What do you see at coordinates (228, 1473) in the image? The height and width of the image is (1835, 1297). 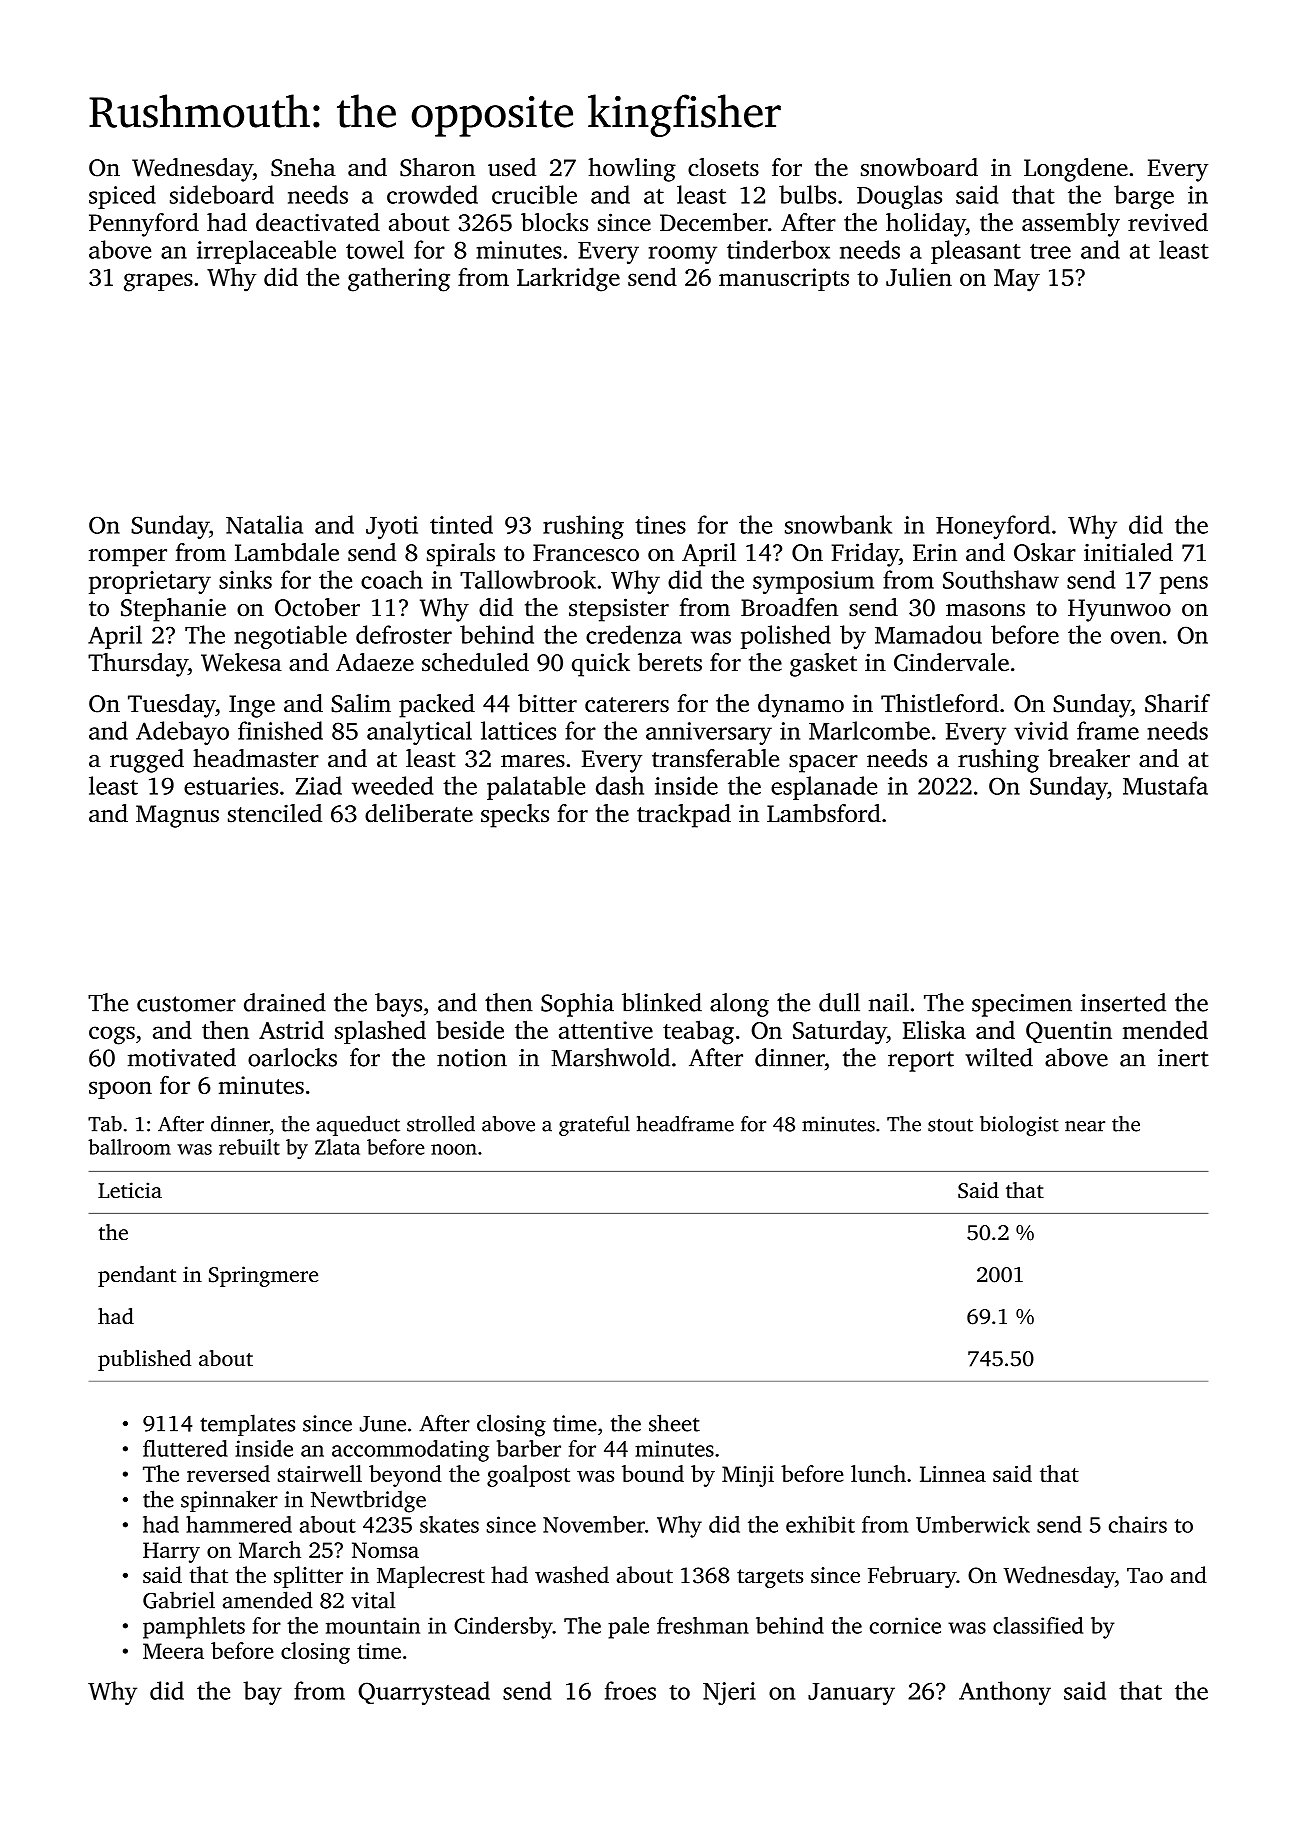 I see `reversed` at bounding box center [228, 1473].
